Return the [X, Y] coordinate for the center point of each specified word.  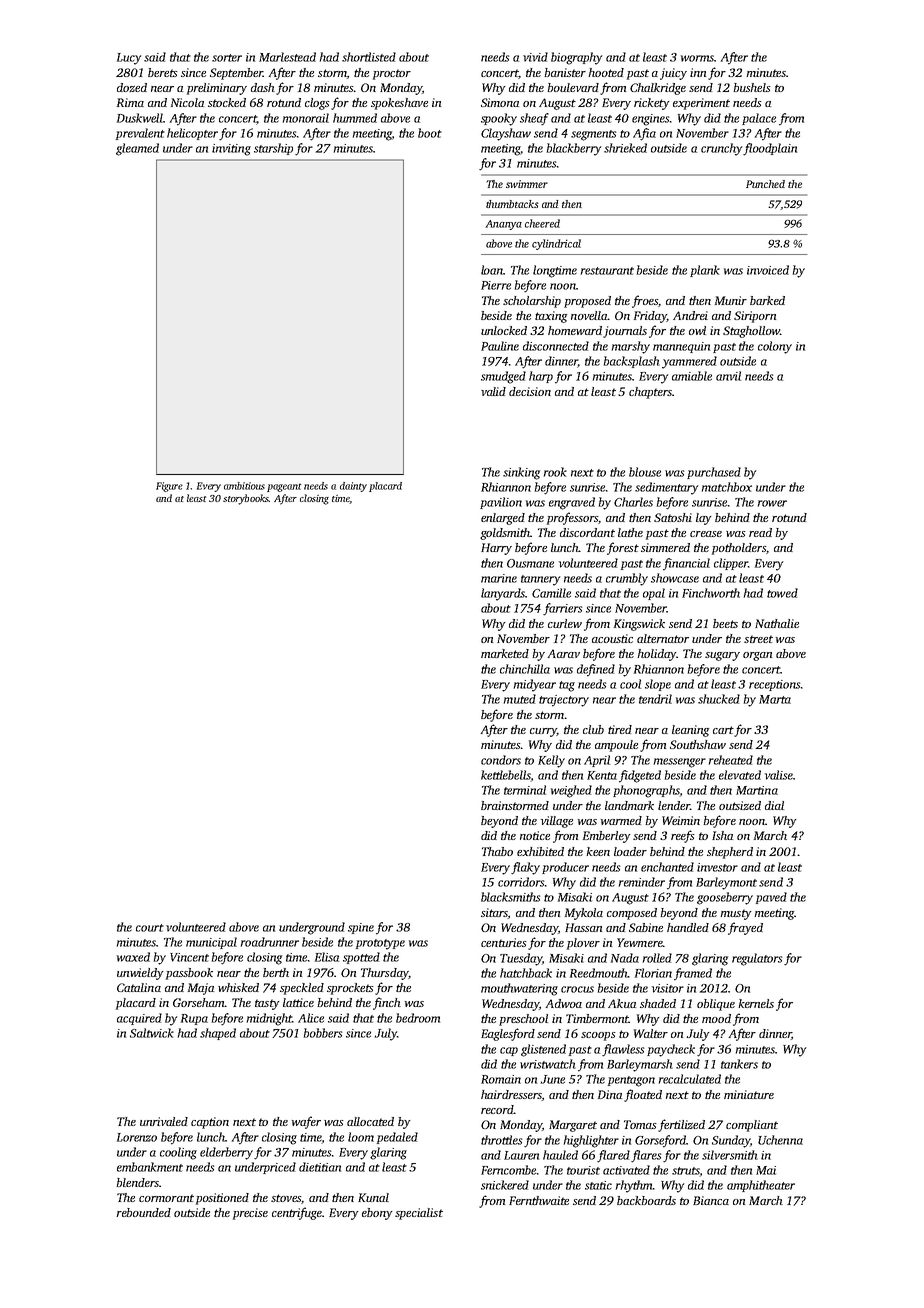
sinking [521, 473]
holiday [656, 655]
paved [771, 898]
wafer [306, 1122]
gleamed [137, 149]
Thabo [497, 851]
